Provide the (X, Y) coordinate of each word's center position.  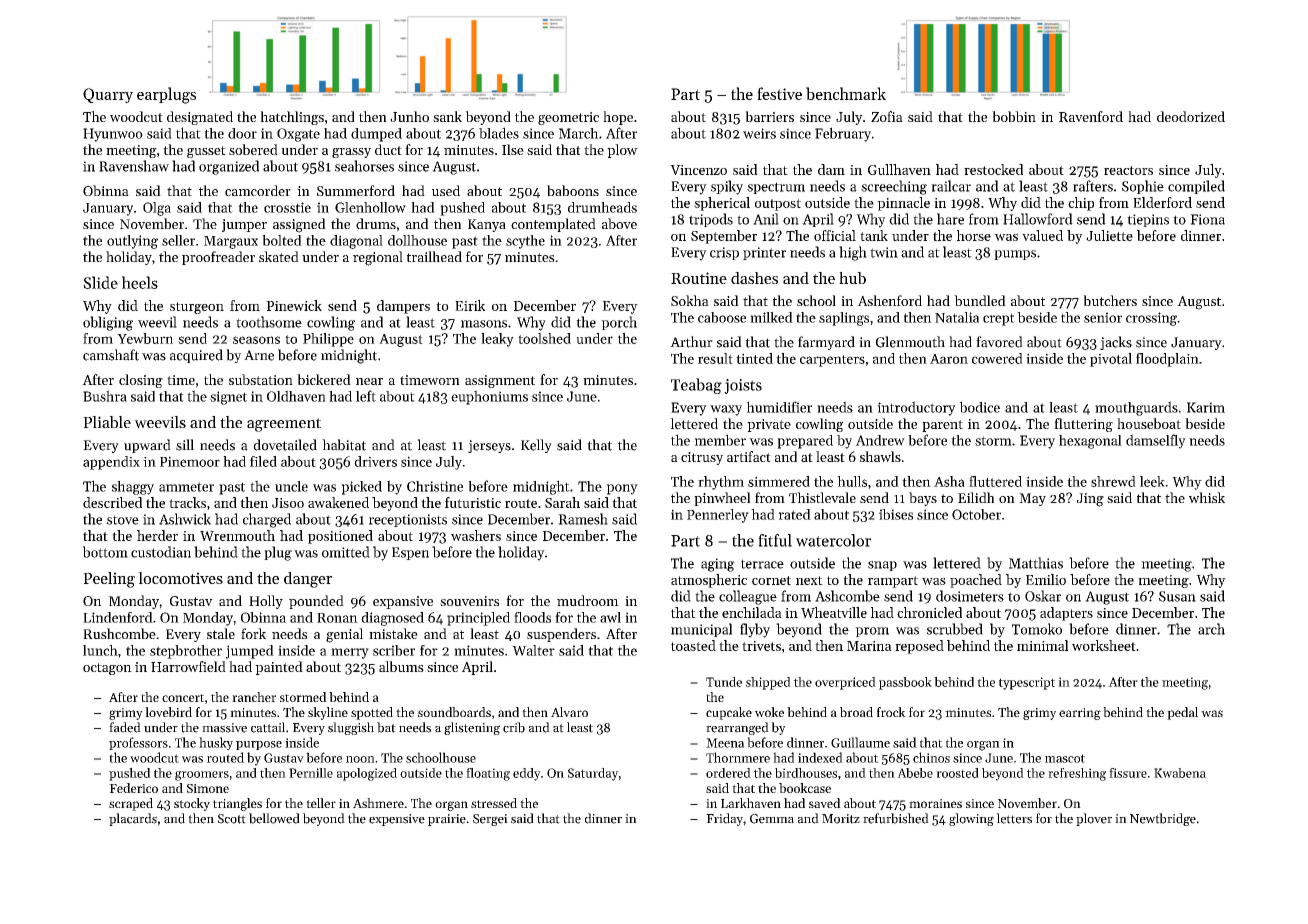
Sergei (490, 820)
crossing (1151, 319)
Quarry (108, 95)
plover (1094, 819)
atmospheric (709, 581)
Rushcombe (119, 633)
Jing (1090, 500)
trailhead (434, 256)
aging (718, 565)
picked (361, 488)
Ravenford (1091, 116)
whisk (1207, 497)
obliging (108, 323)
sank (447, 116)
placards (133, 819)
